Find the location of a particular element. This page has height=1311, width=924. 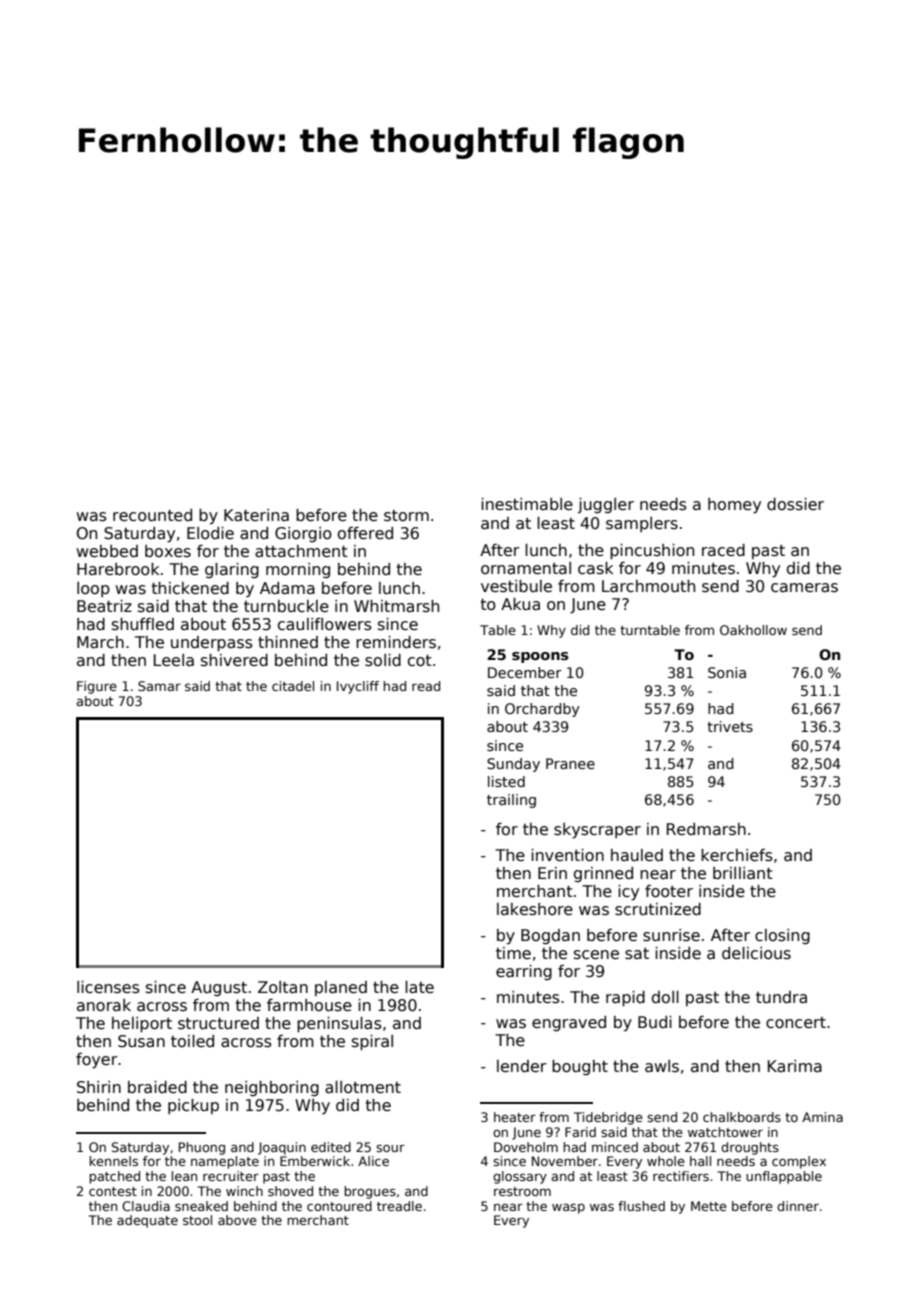

concert is located at coordinates (796, 1023).
